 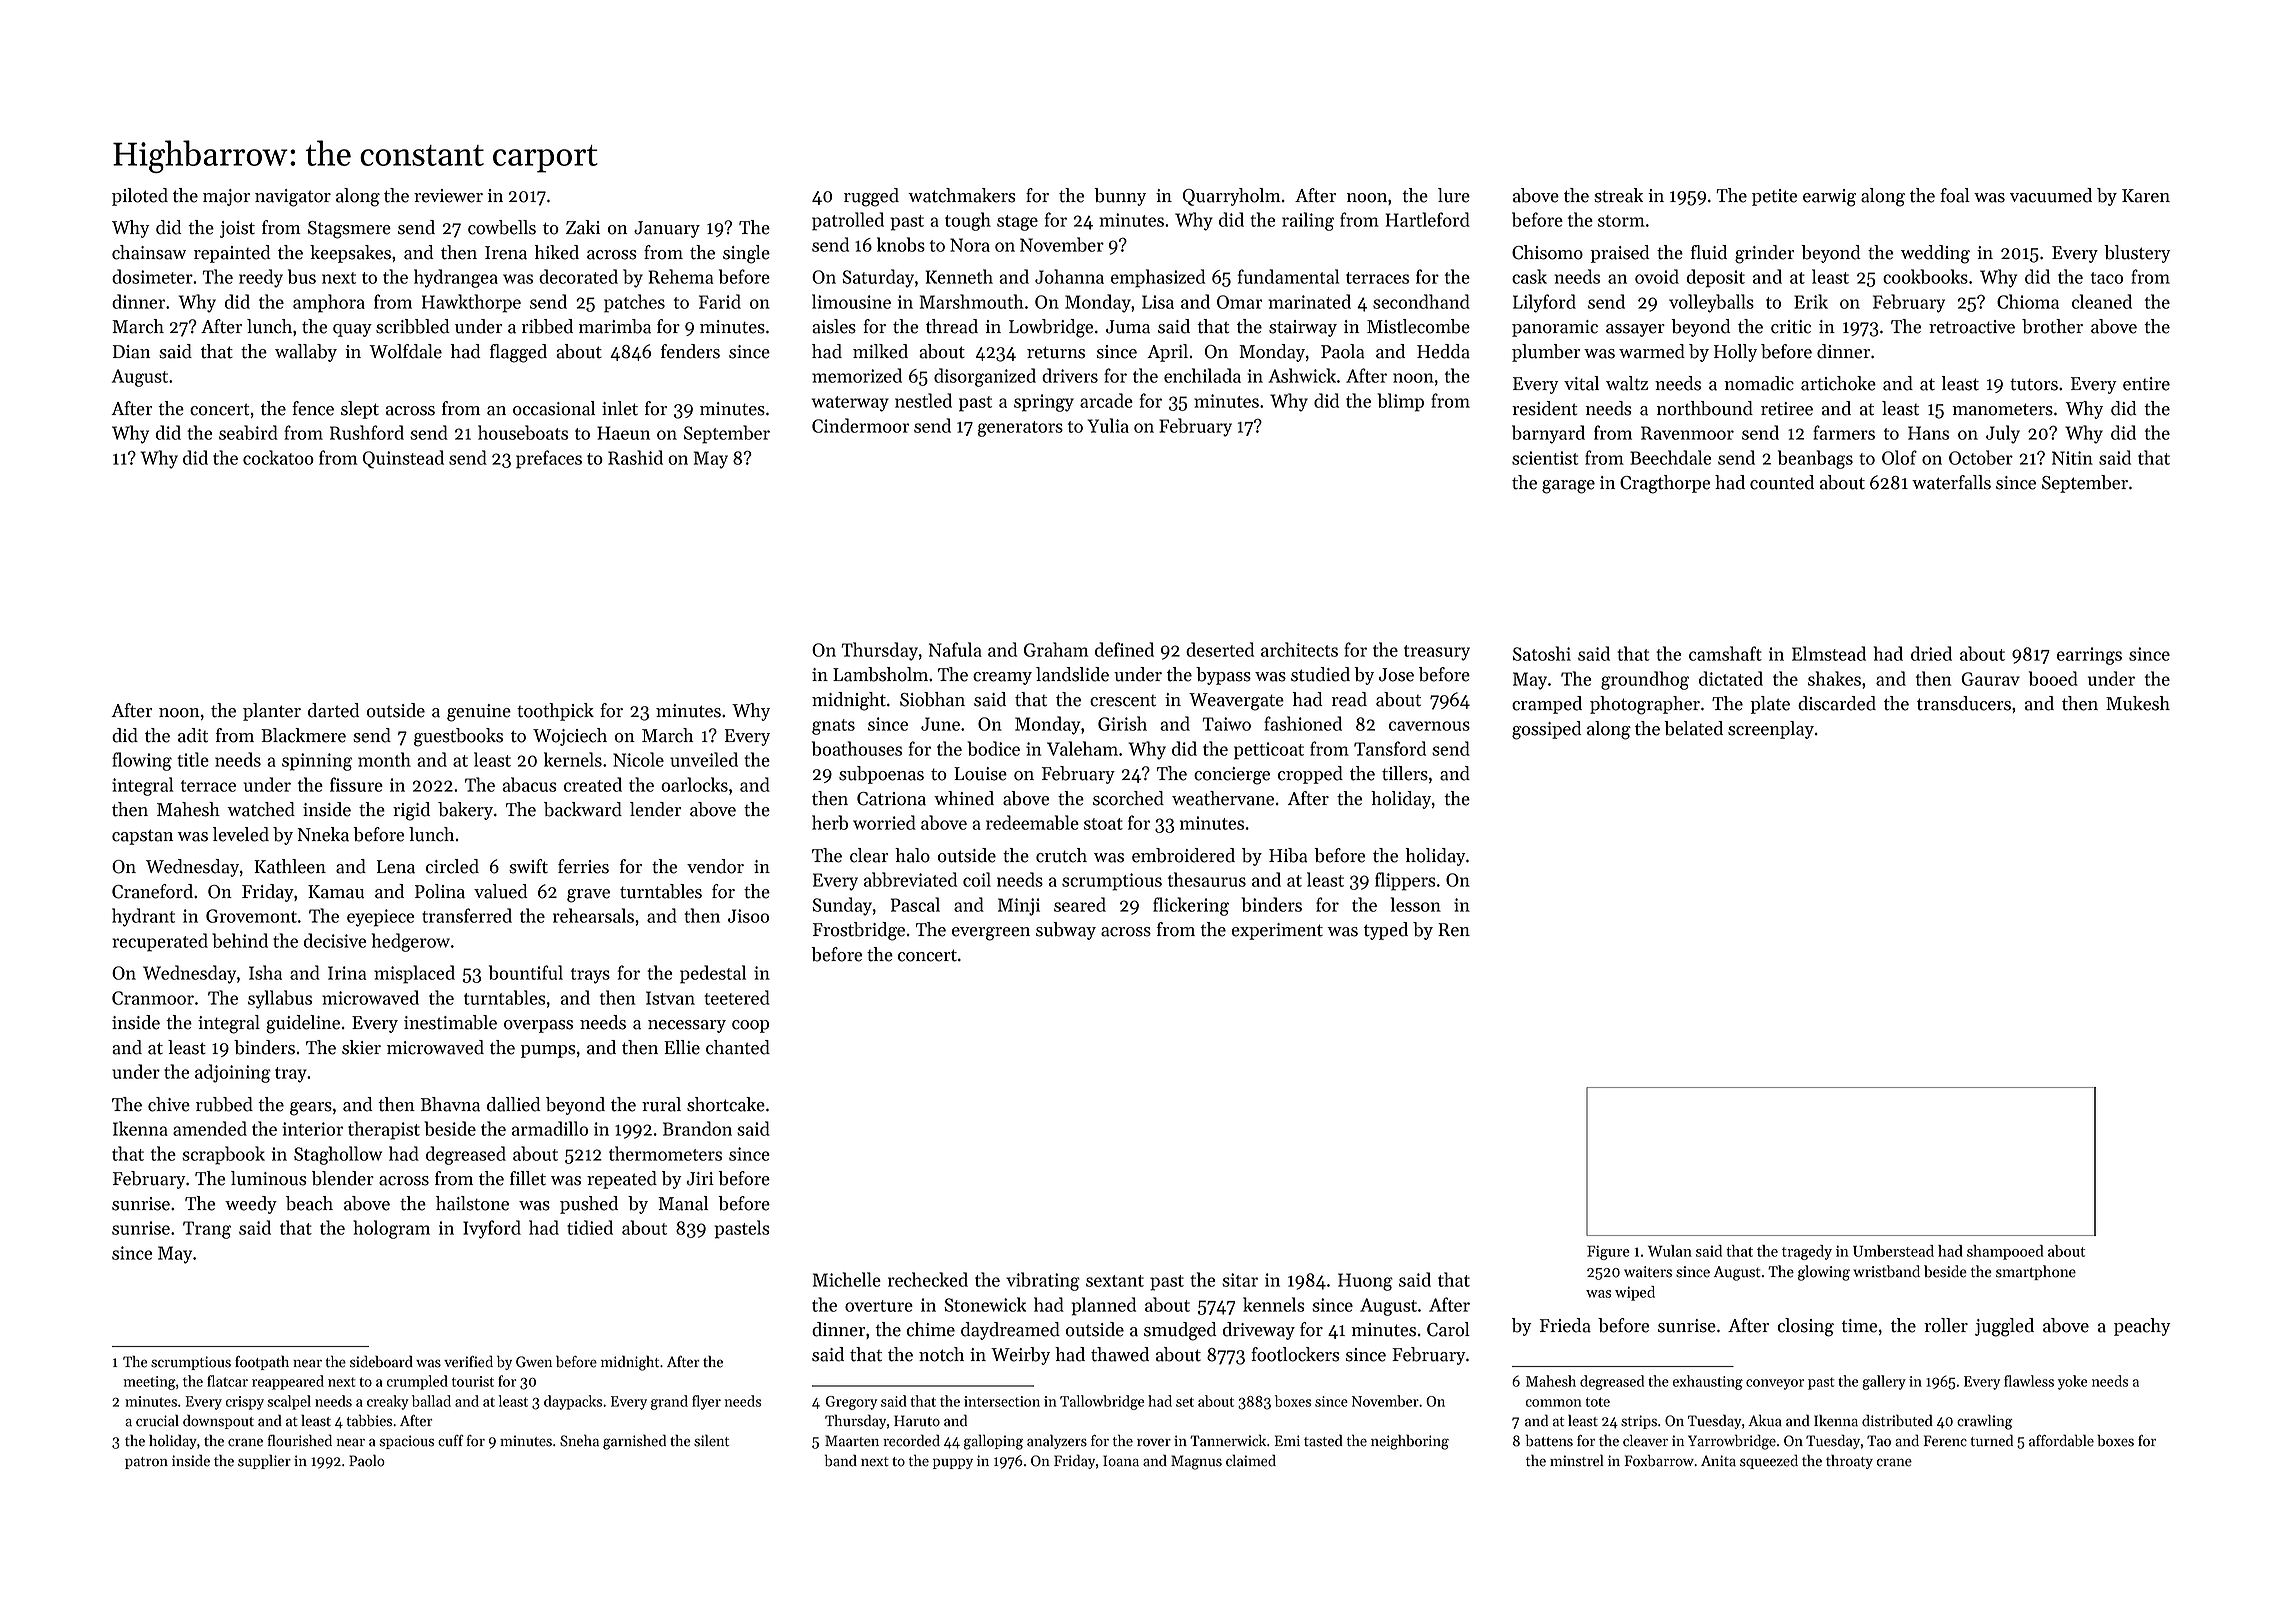 What do you see at coordinates (264, 1462) in the document?
I see `supplier` at bounding box center [264, 1462].
